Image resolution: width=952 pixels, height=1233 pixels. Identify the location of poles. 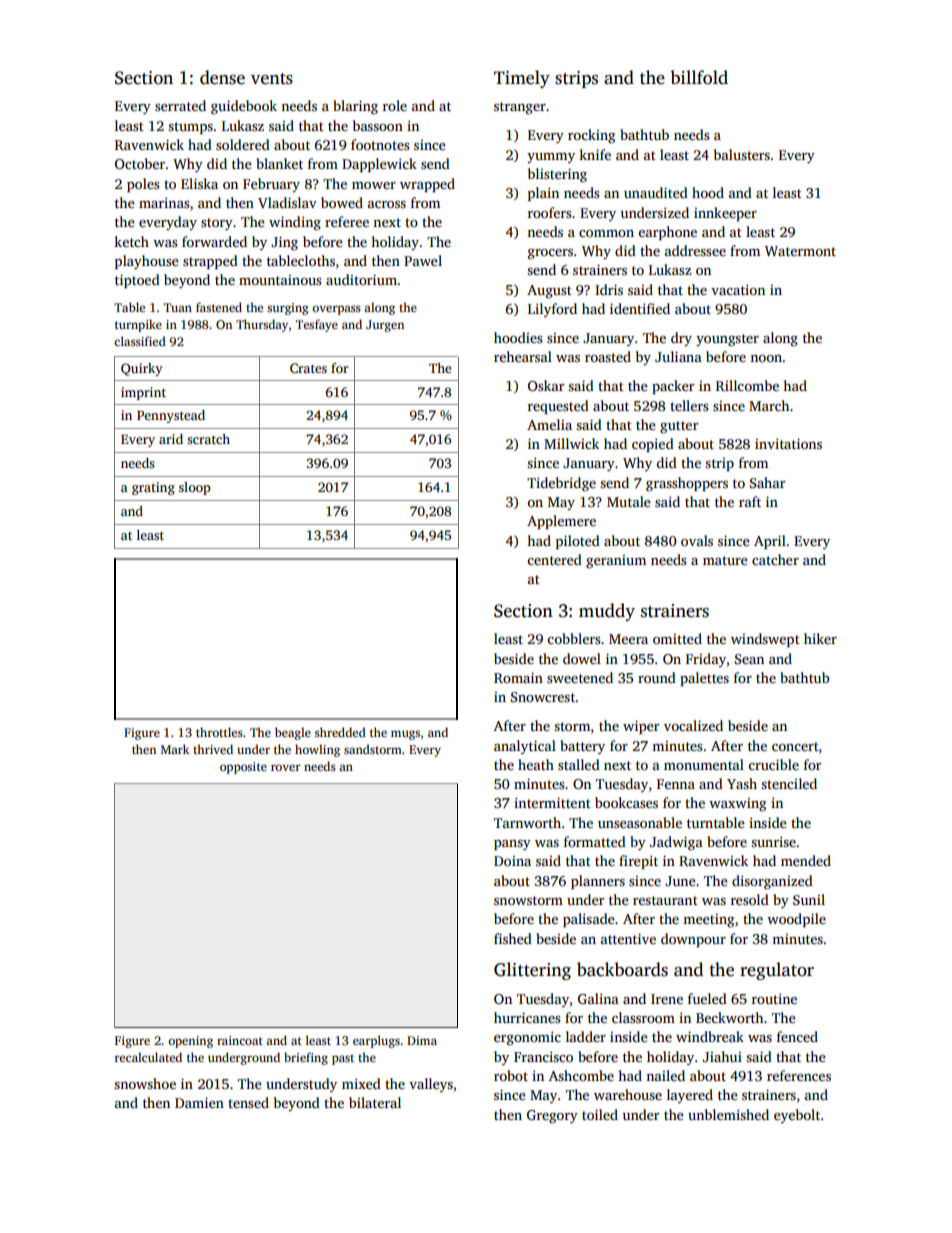
(143, 185).
